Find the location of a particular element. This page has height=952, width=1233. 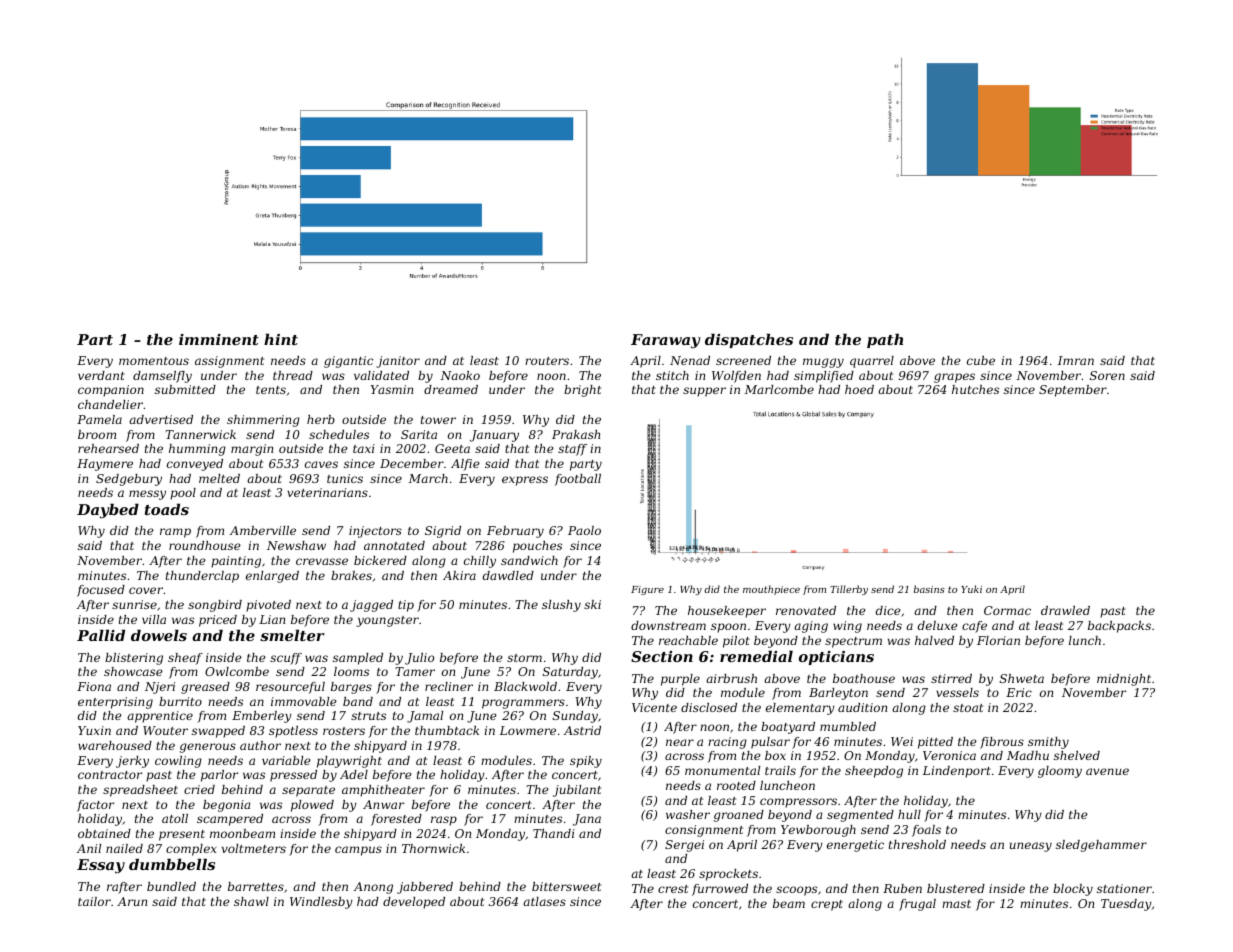

Imran is located at coordinates (1076, 360).
